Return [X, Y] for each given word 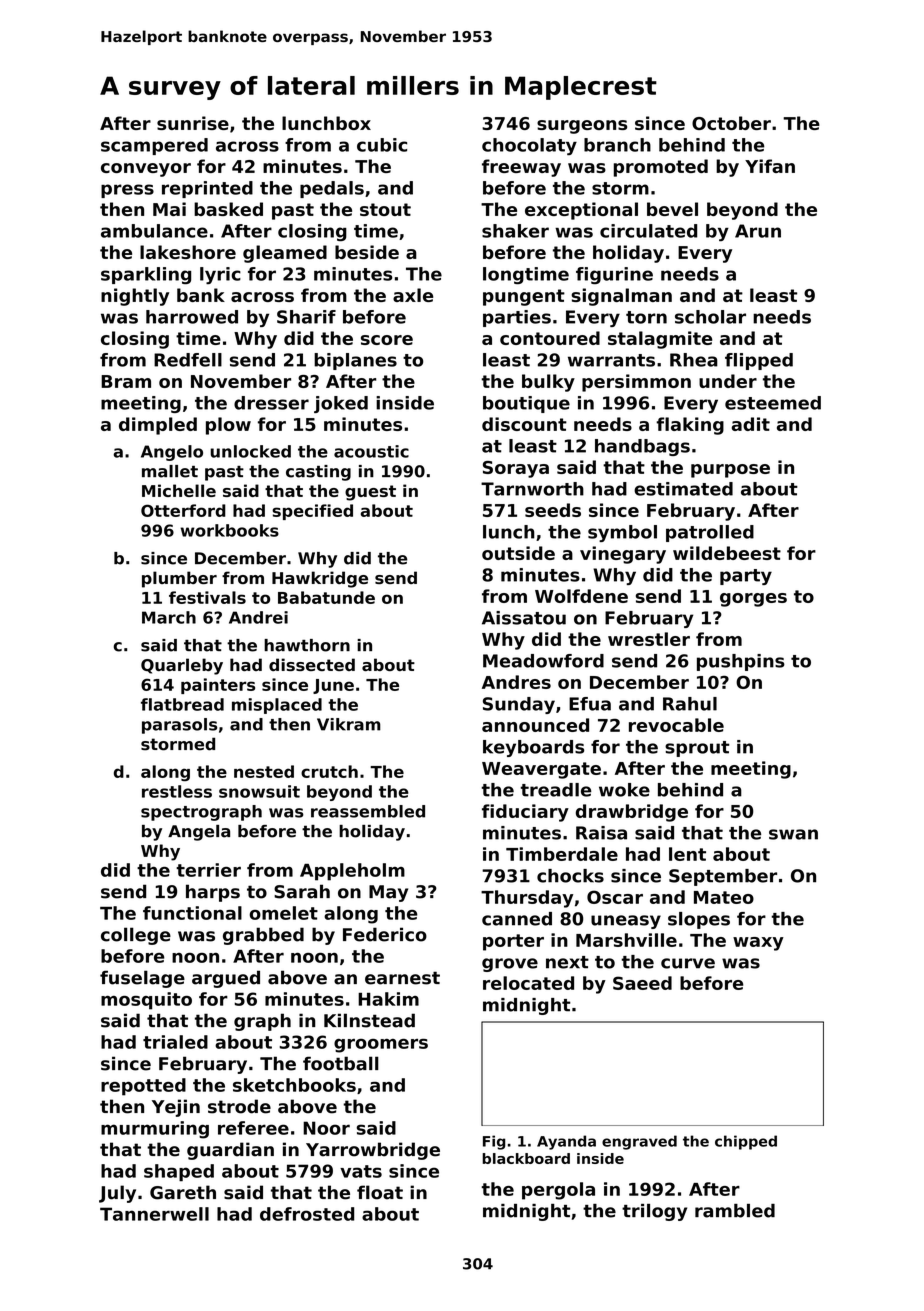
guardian [230, 1151]
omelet [284, 913]
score [387, 340]
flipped [759, 361]
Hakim [388, 999]
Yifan [770, 166]
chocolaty [529, 146]
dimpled [158, 426]
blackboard [526, 1158]
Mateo [724, 897]
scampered [154, 146]
